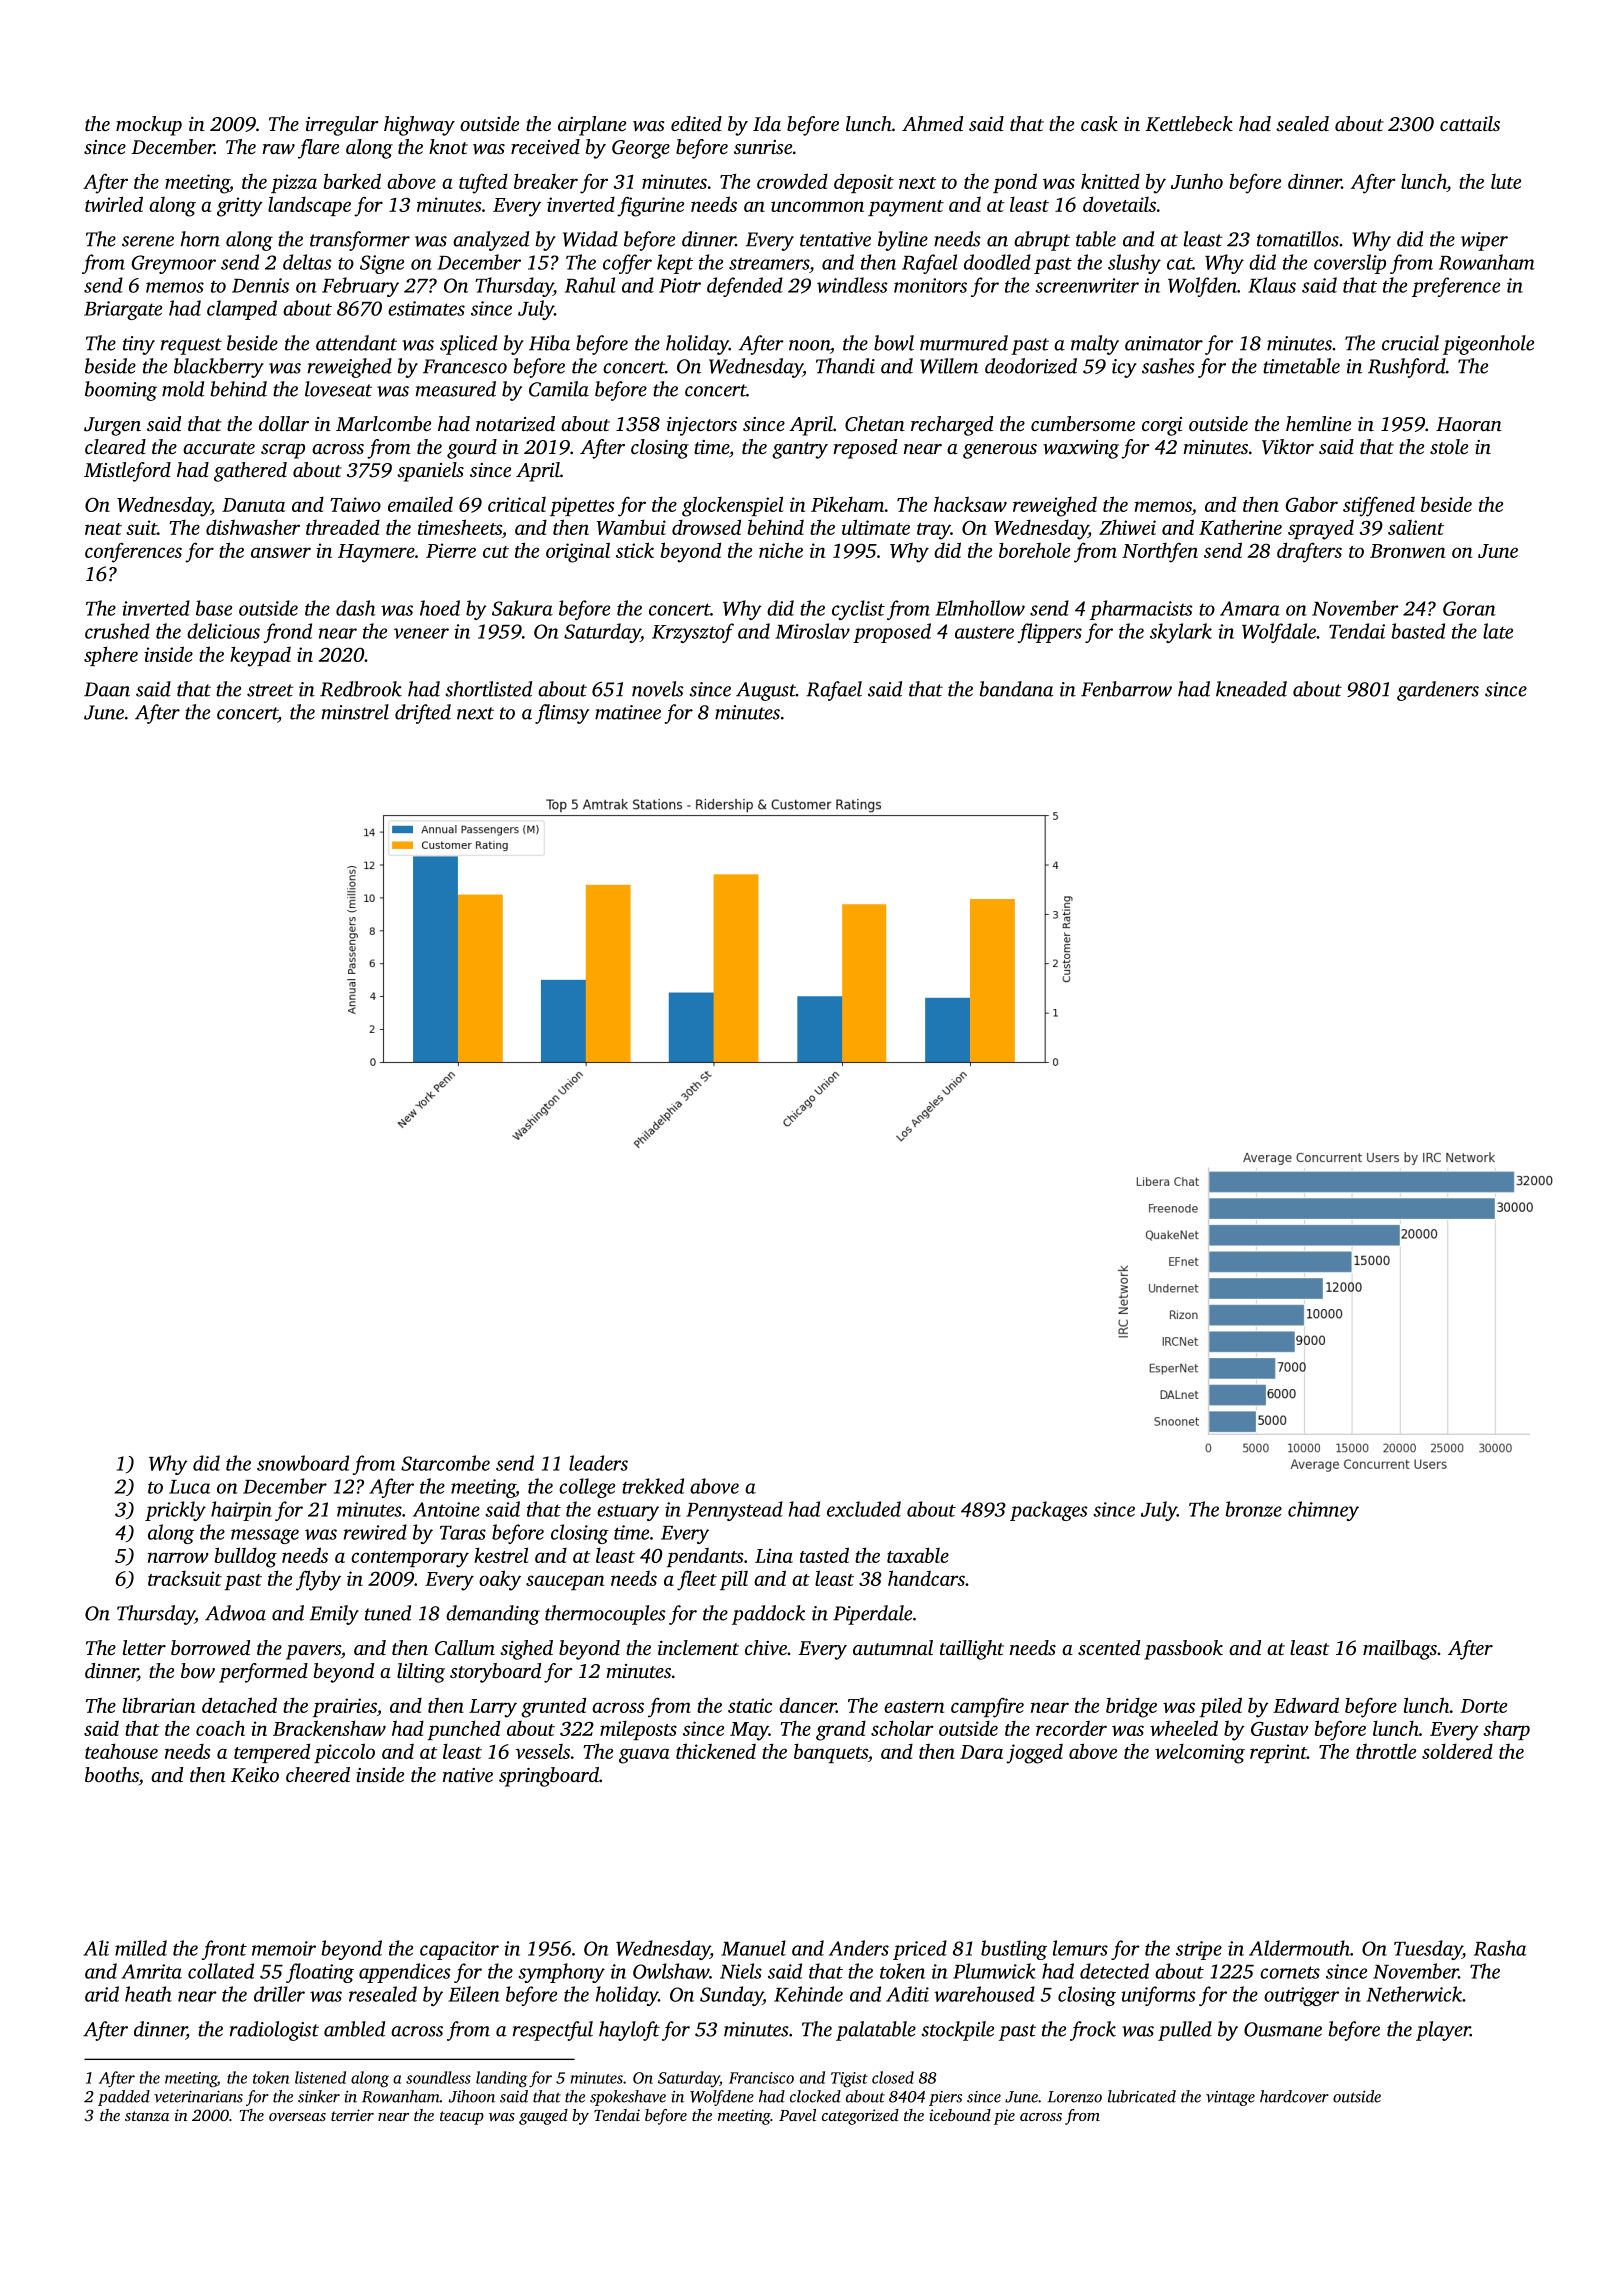  Describe the element at coordinates (1200, 1754) in the image. I see `welcoming` at that location.
